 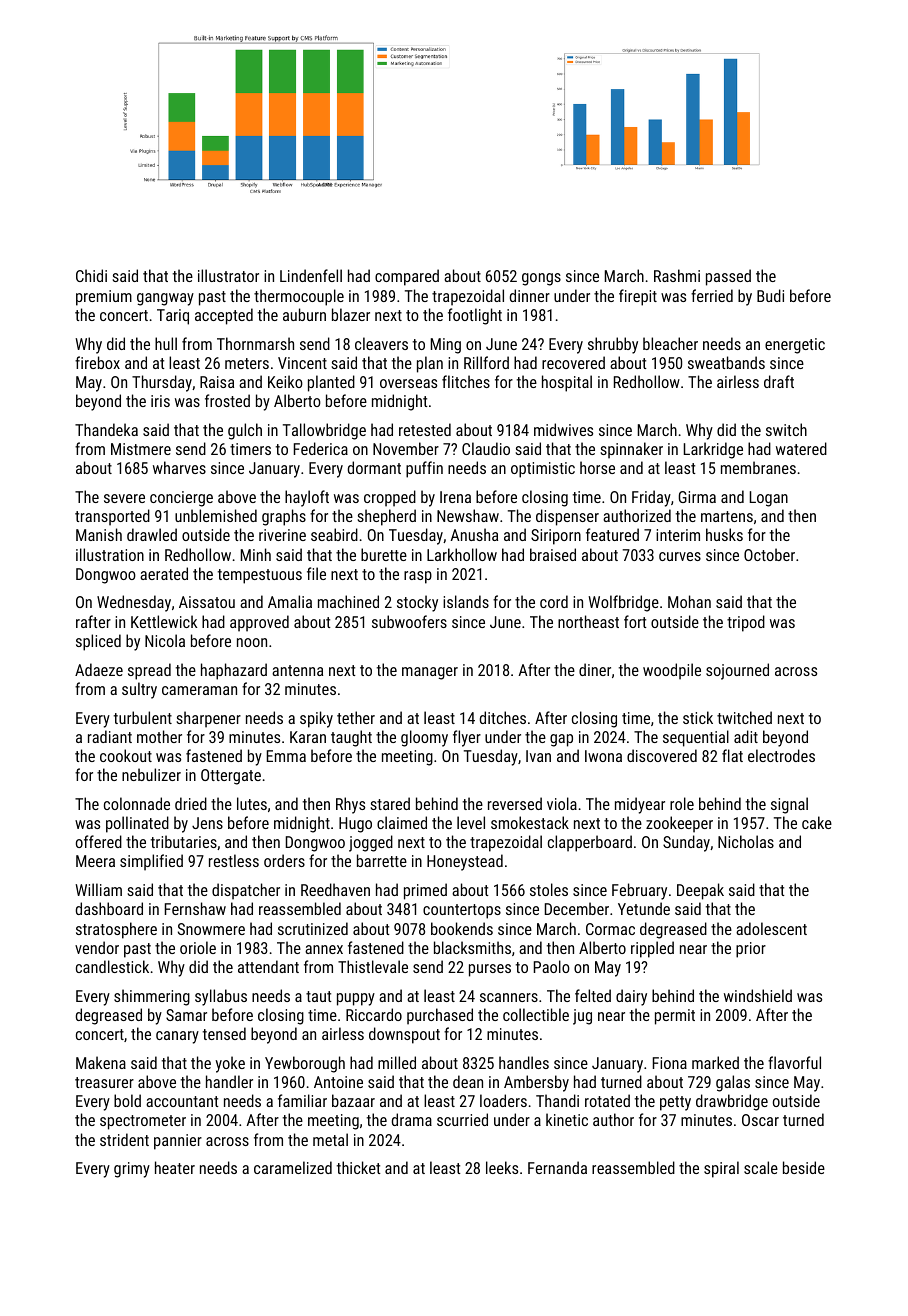 What do you see at coordinates (746, 623) in the page?
I see `tripod` at bounding box center [746, 623].
